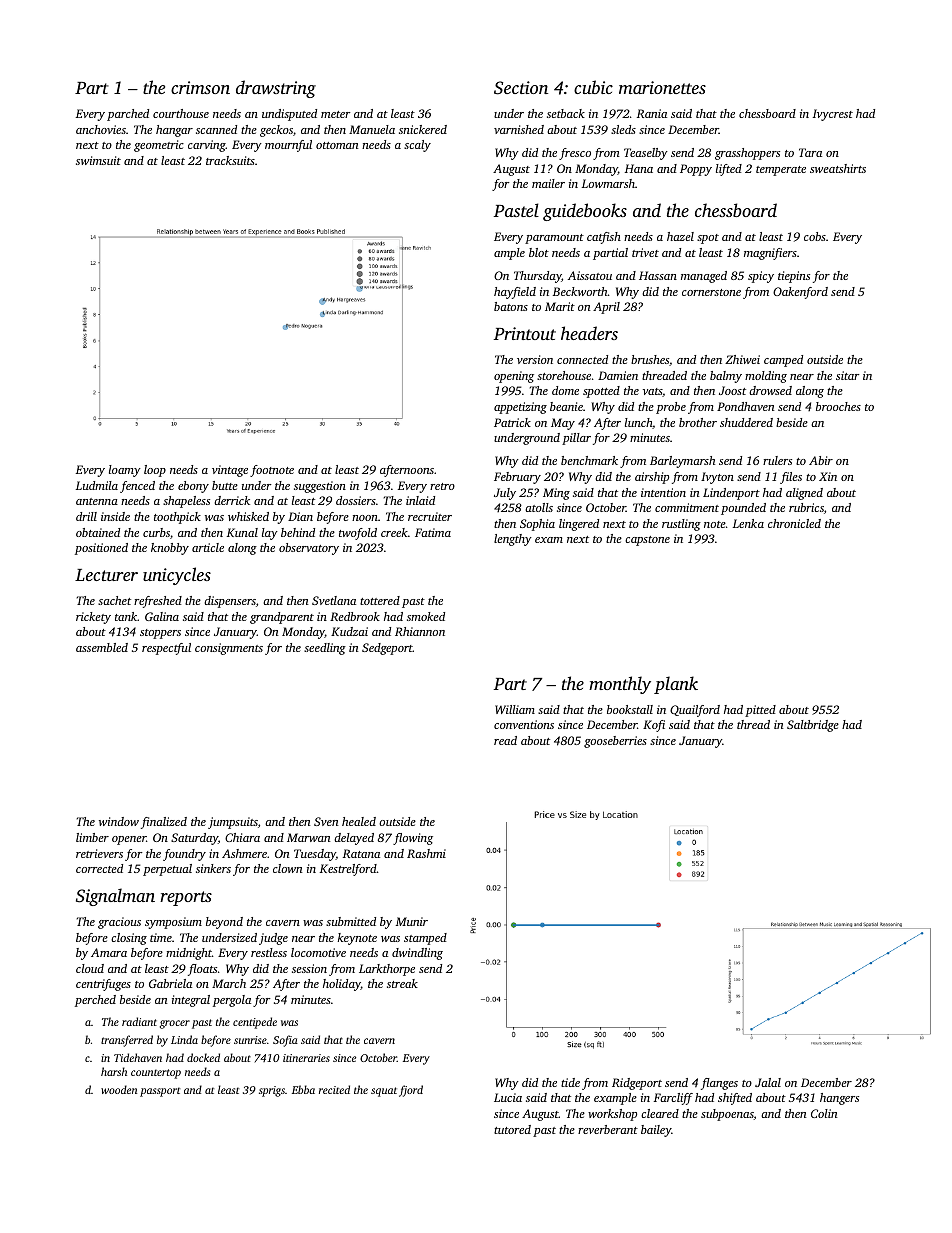 The height and width of the screenshot is (1233, 952). What do you see at coordinates (512, 422) in the screenshot?
I see `Patrick` at bounding box center [512, 422].
